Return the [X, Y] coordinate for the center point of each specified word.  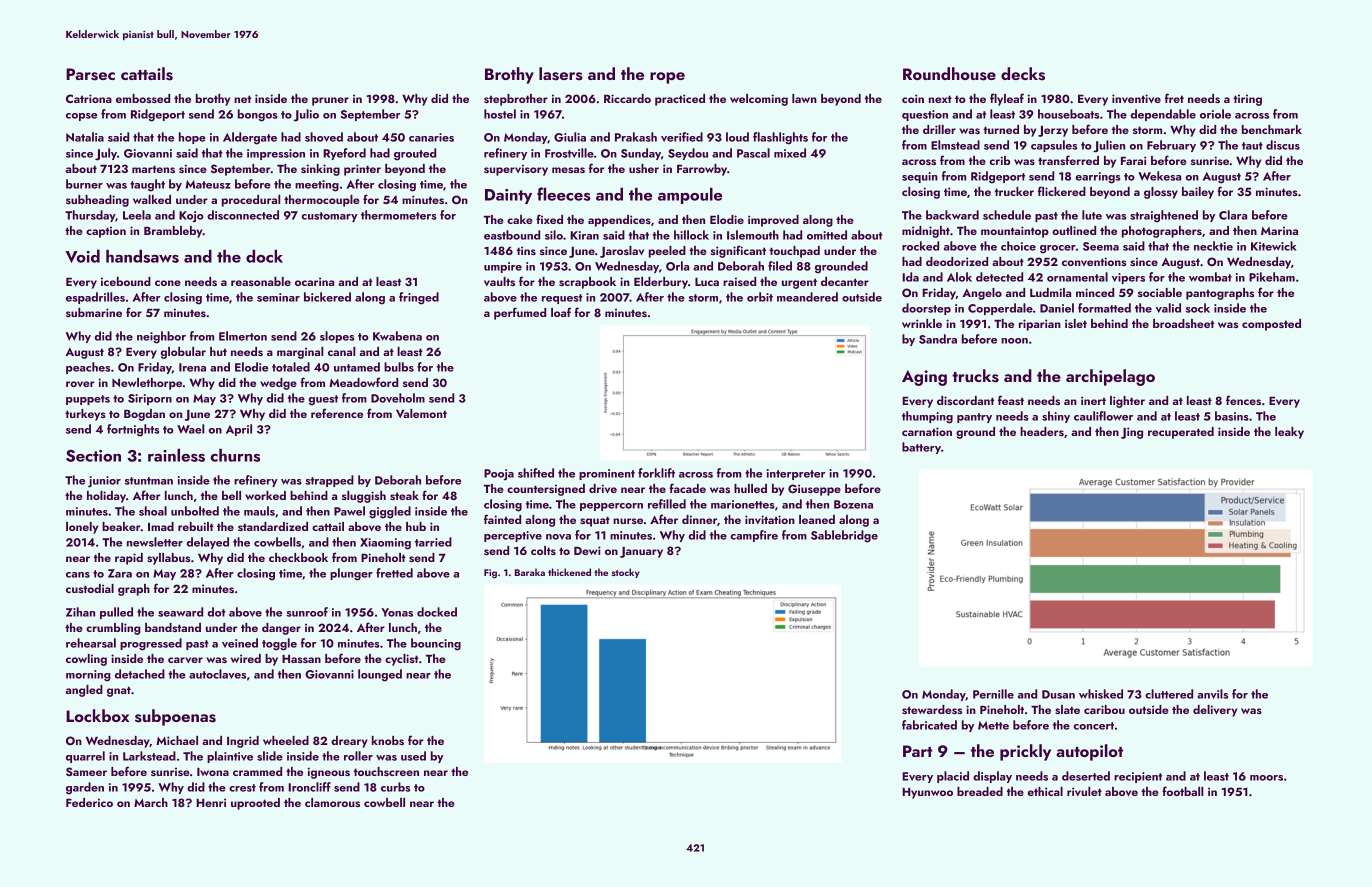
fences [1243, 400]
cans [78, 575]
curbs [395, 787]
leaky [1289, 433]
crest [242, 788]
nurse [628, 521]
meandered [807, 297]
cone [168, 283]
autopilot [1089, 752]
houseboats [1068, 114]
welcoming [759, 100]
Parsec [90, 74]
